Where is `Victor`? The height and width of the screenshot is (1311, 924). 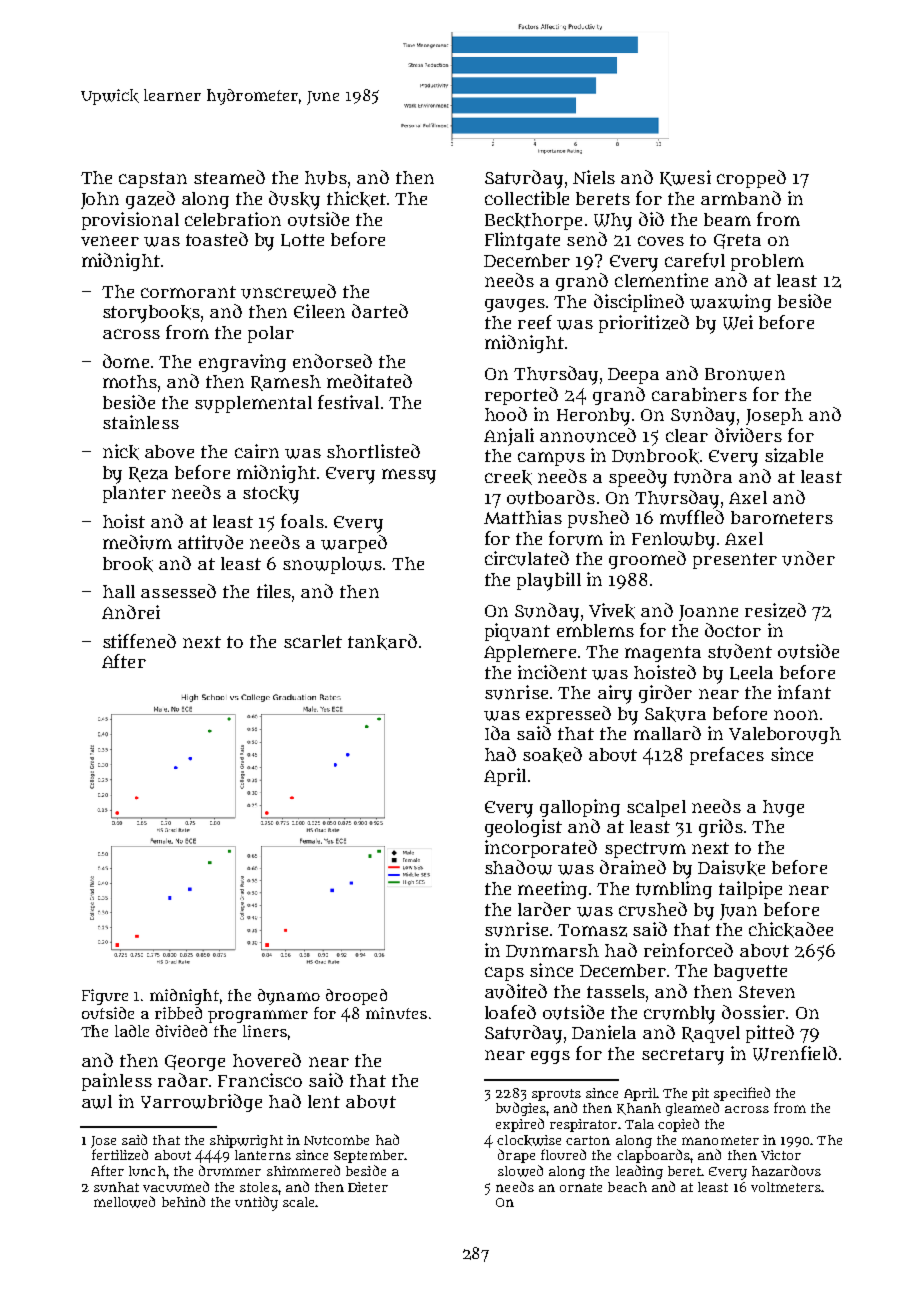 Victor is located at coordinates (781, 1155).
